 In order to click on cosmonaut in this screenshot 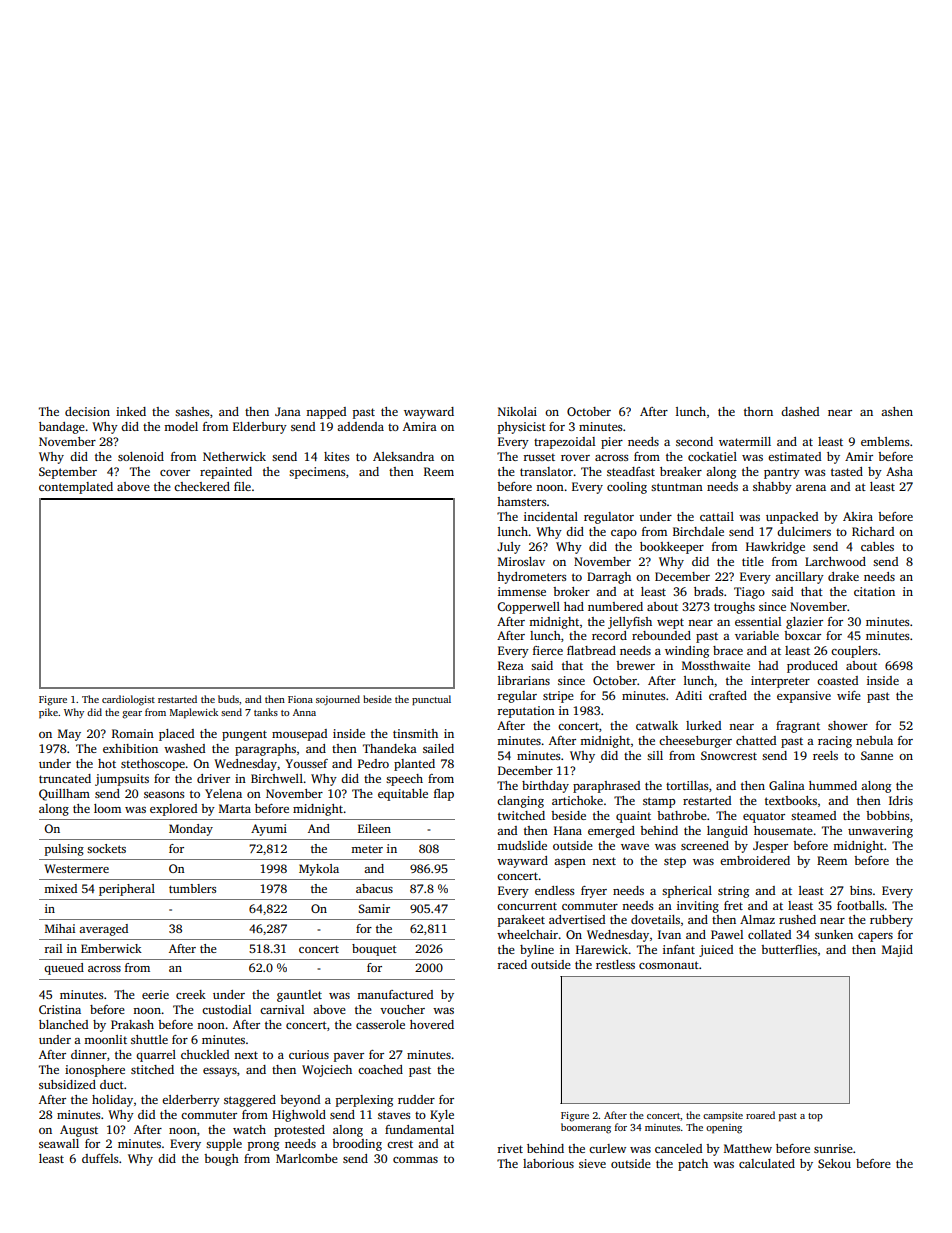, I will do `click(669, 965)`.
